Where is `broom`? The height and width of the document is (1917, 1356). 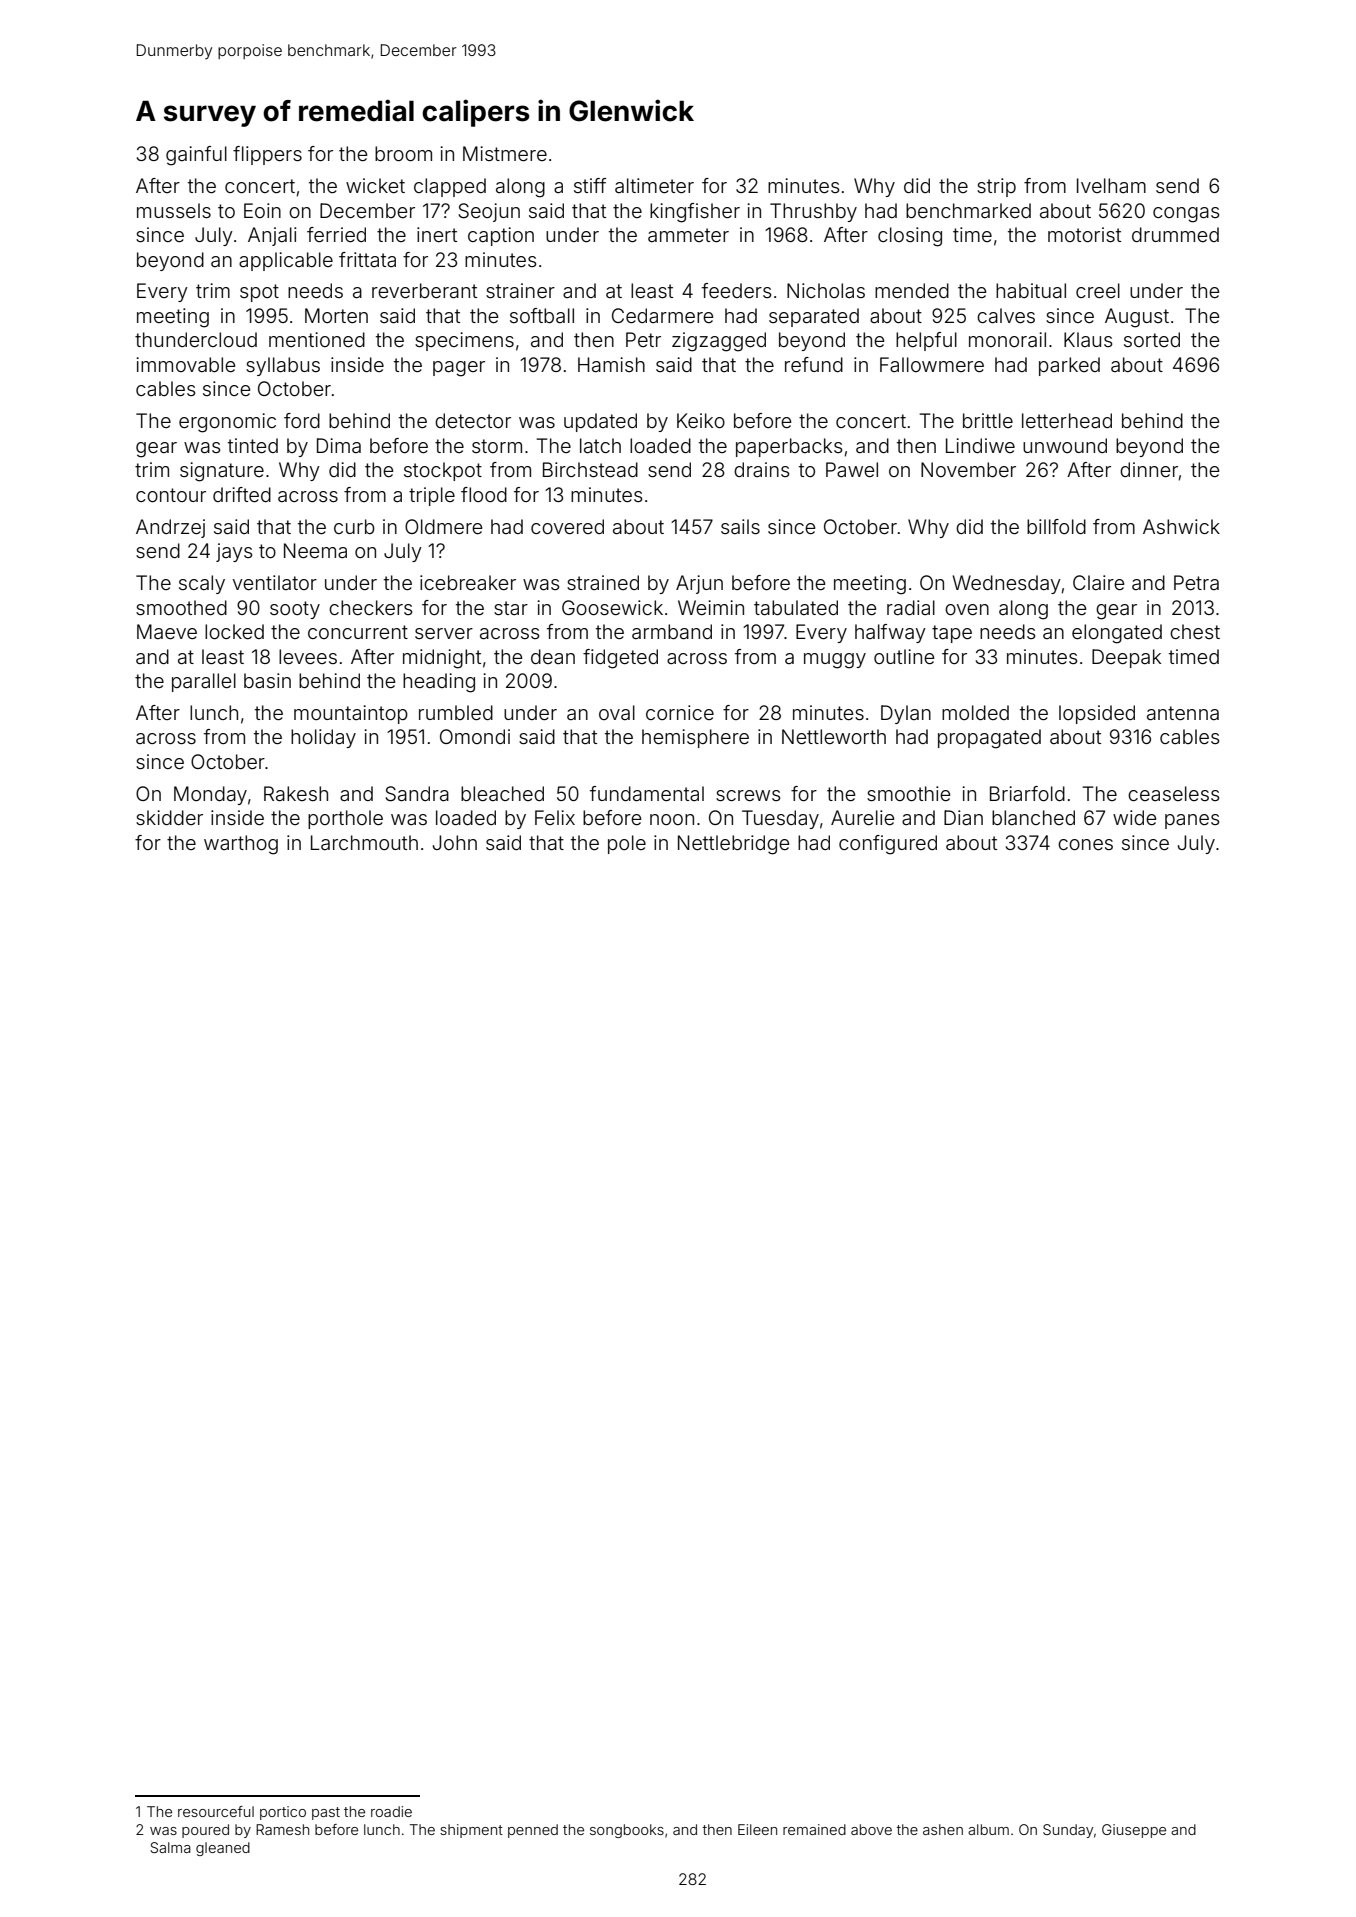
broom is located at coordinates (403, 153).
